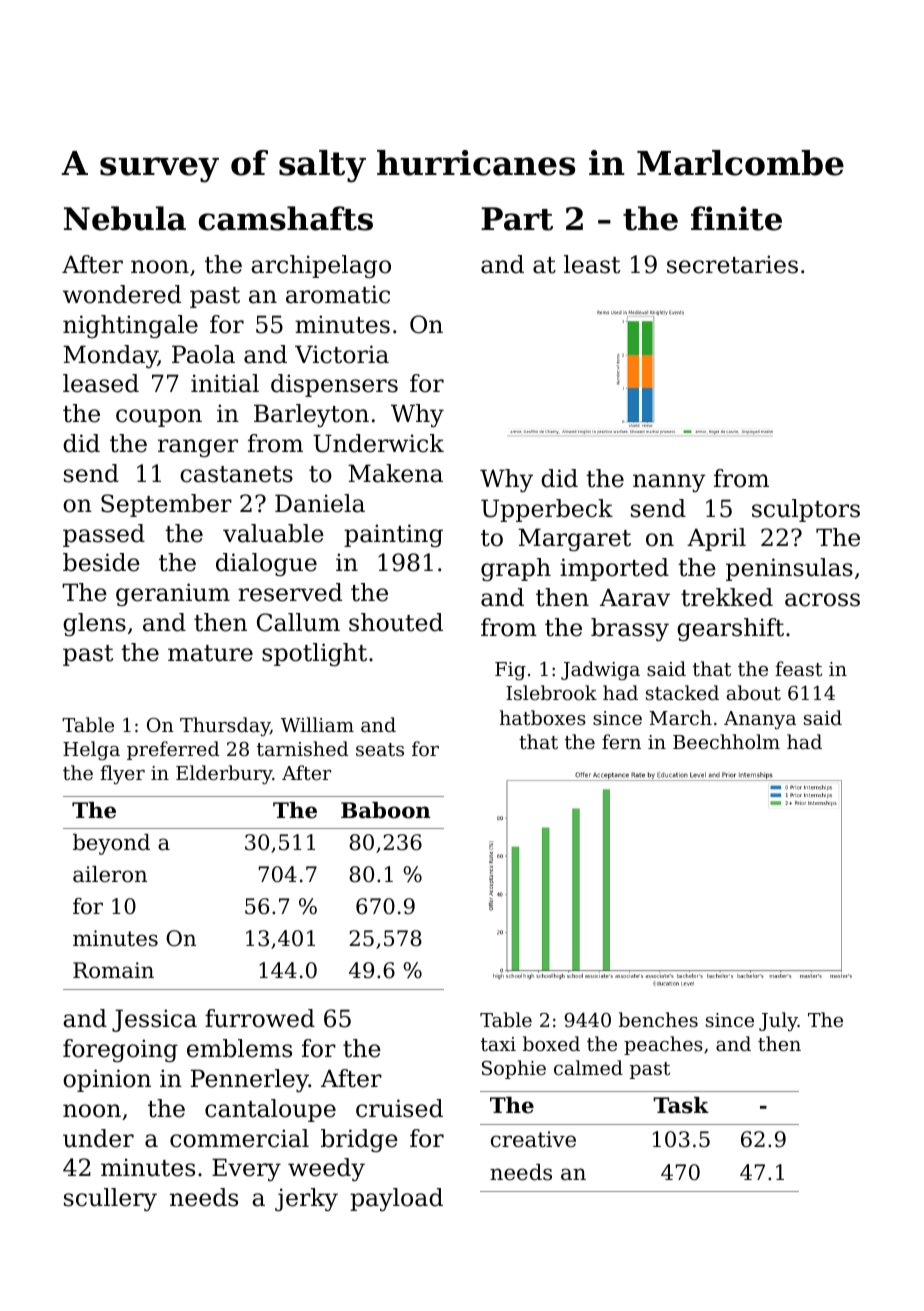 The height and width of the screenshot is (1311, 924). What do you see at coordinates (266, 564) in the screenshot?
I see `dialogue` at bounding box center [266, 564].
